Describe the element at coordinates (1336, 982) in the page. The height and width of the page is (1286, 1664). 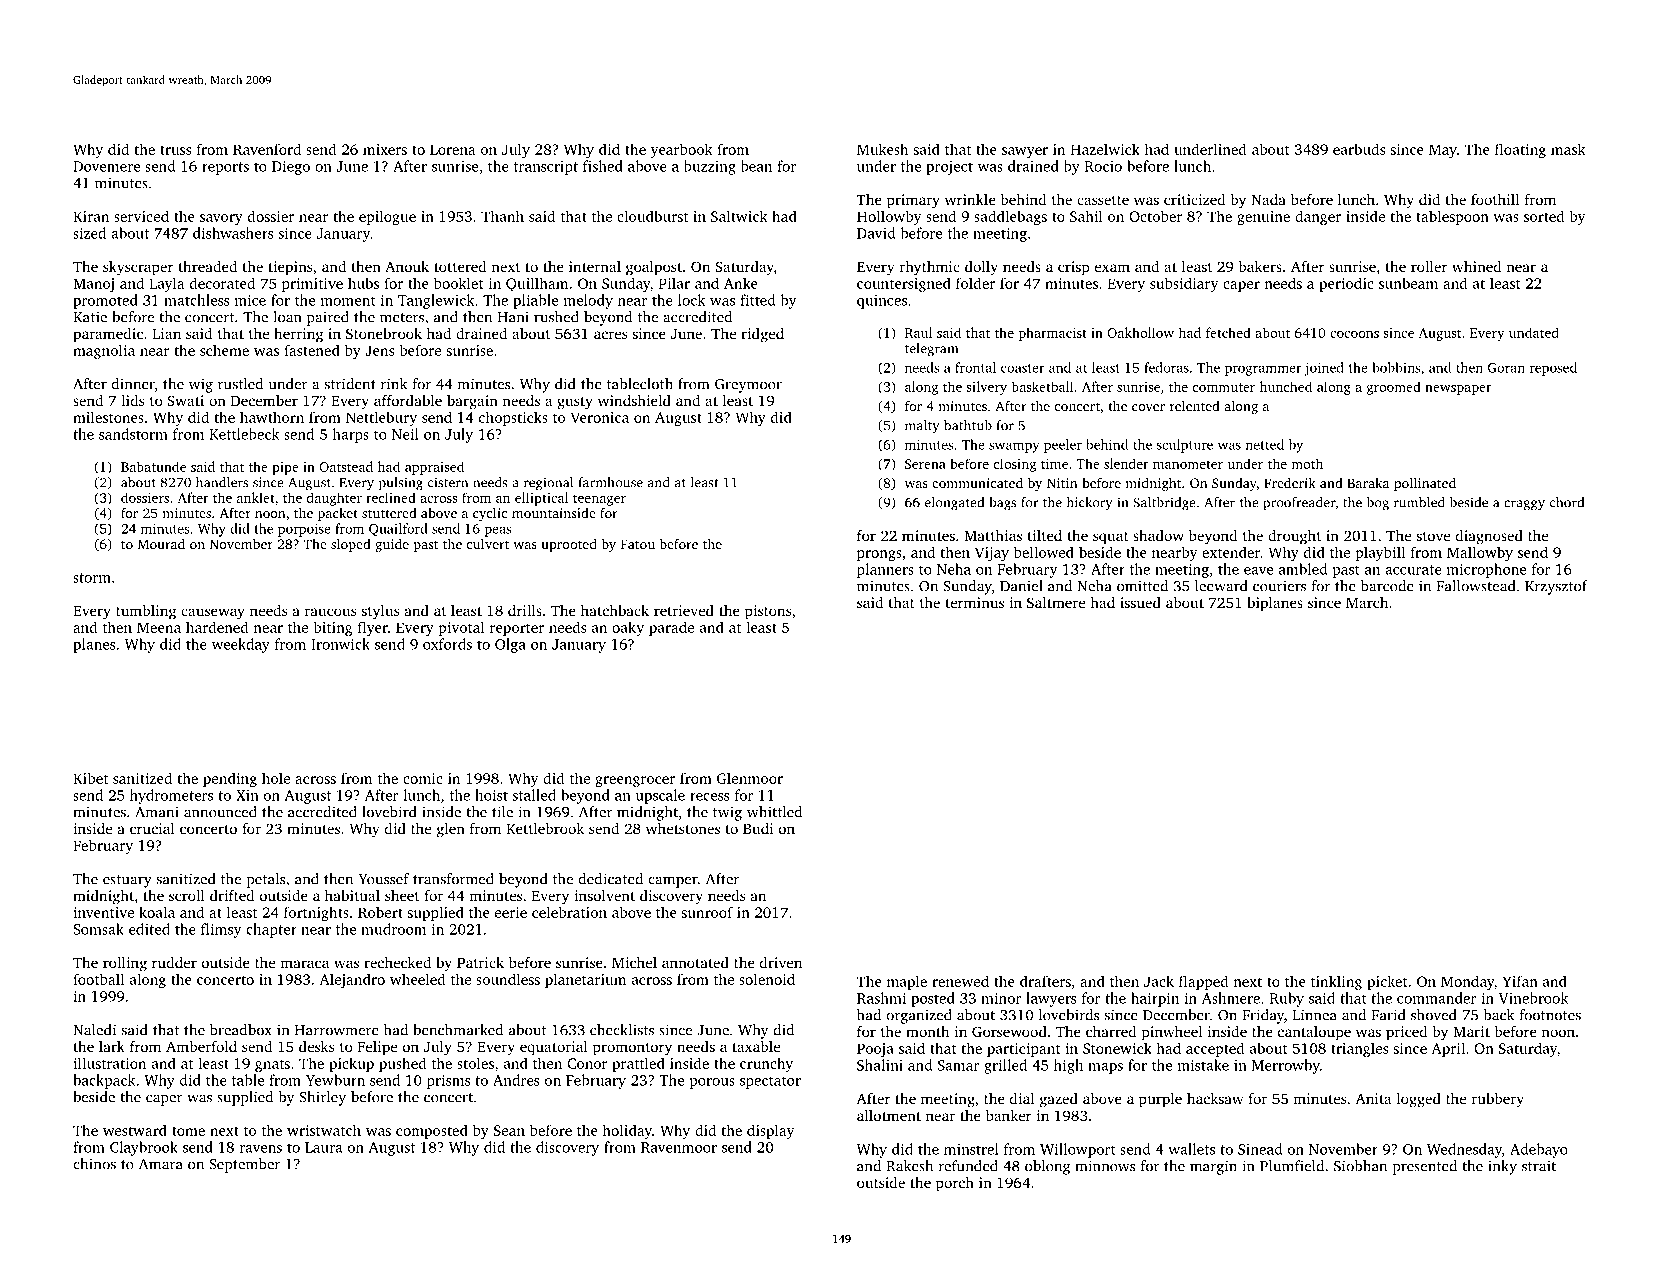
I see `tinkling` at that location.
